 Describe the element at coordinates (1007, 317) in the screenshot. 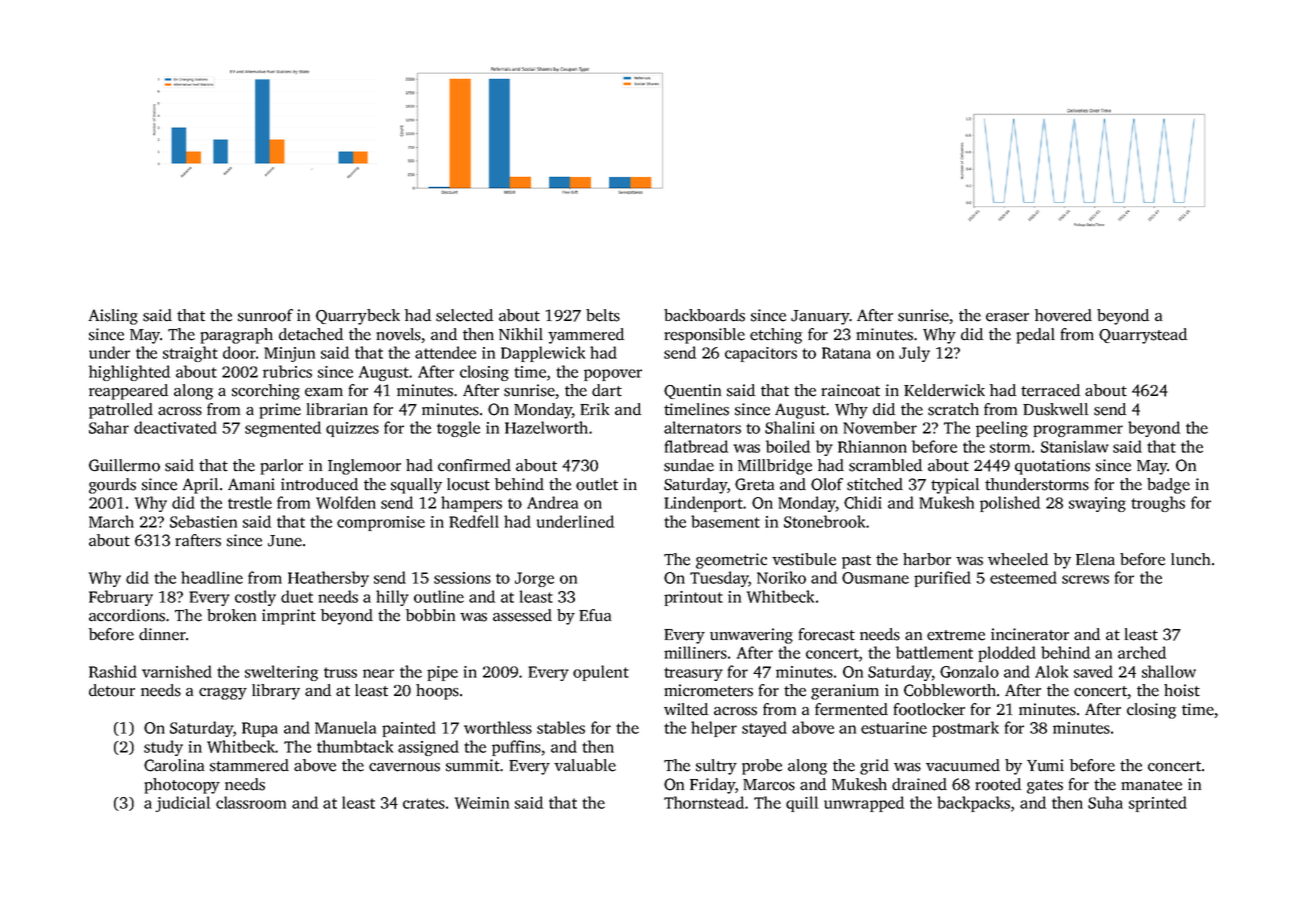

I see `eraser` at that location.
